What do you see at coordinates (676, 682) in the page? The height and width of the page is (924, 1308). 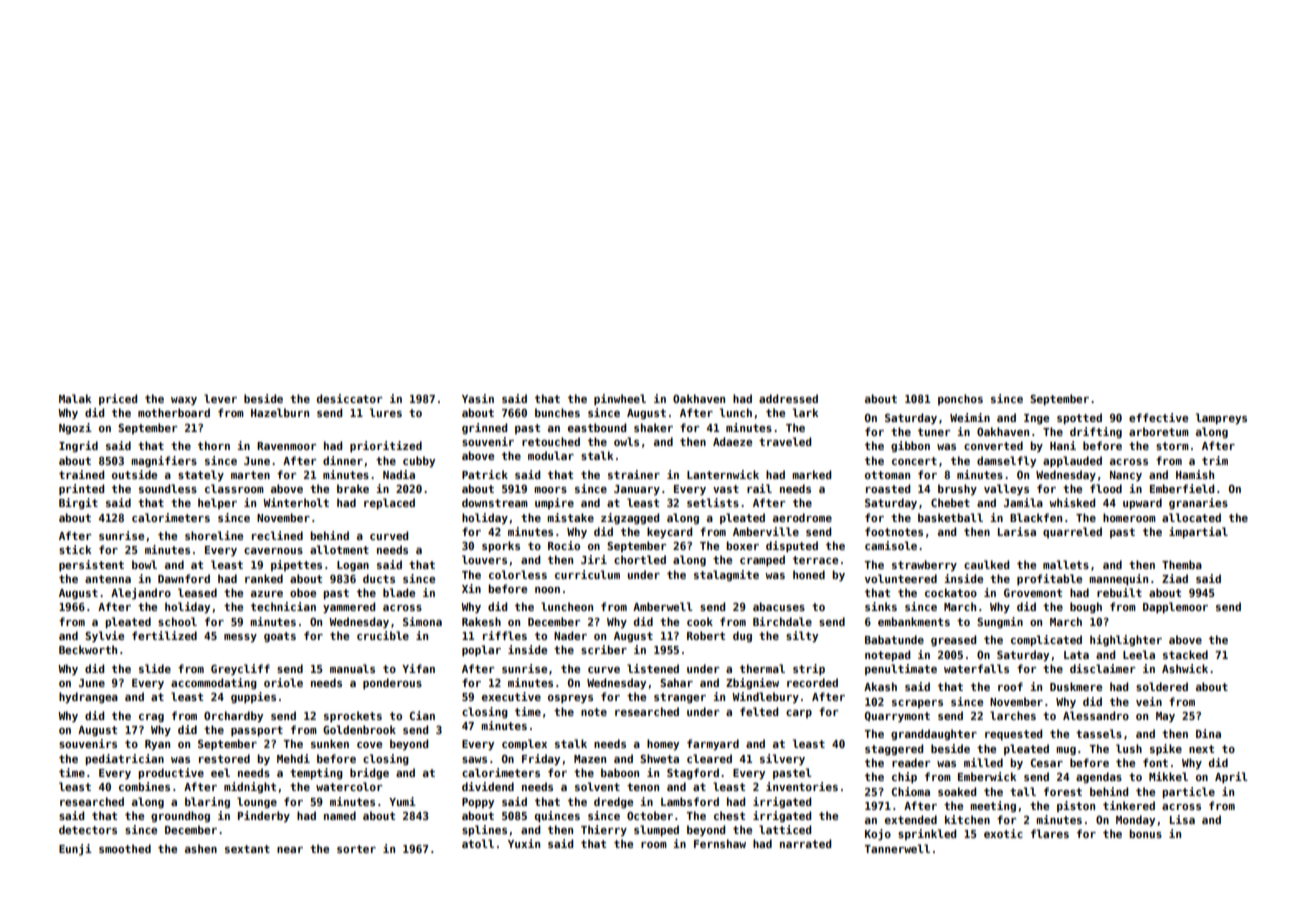 I see `Sahar` at bounding box center [676, 682].
